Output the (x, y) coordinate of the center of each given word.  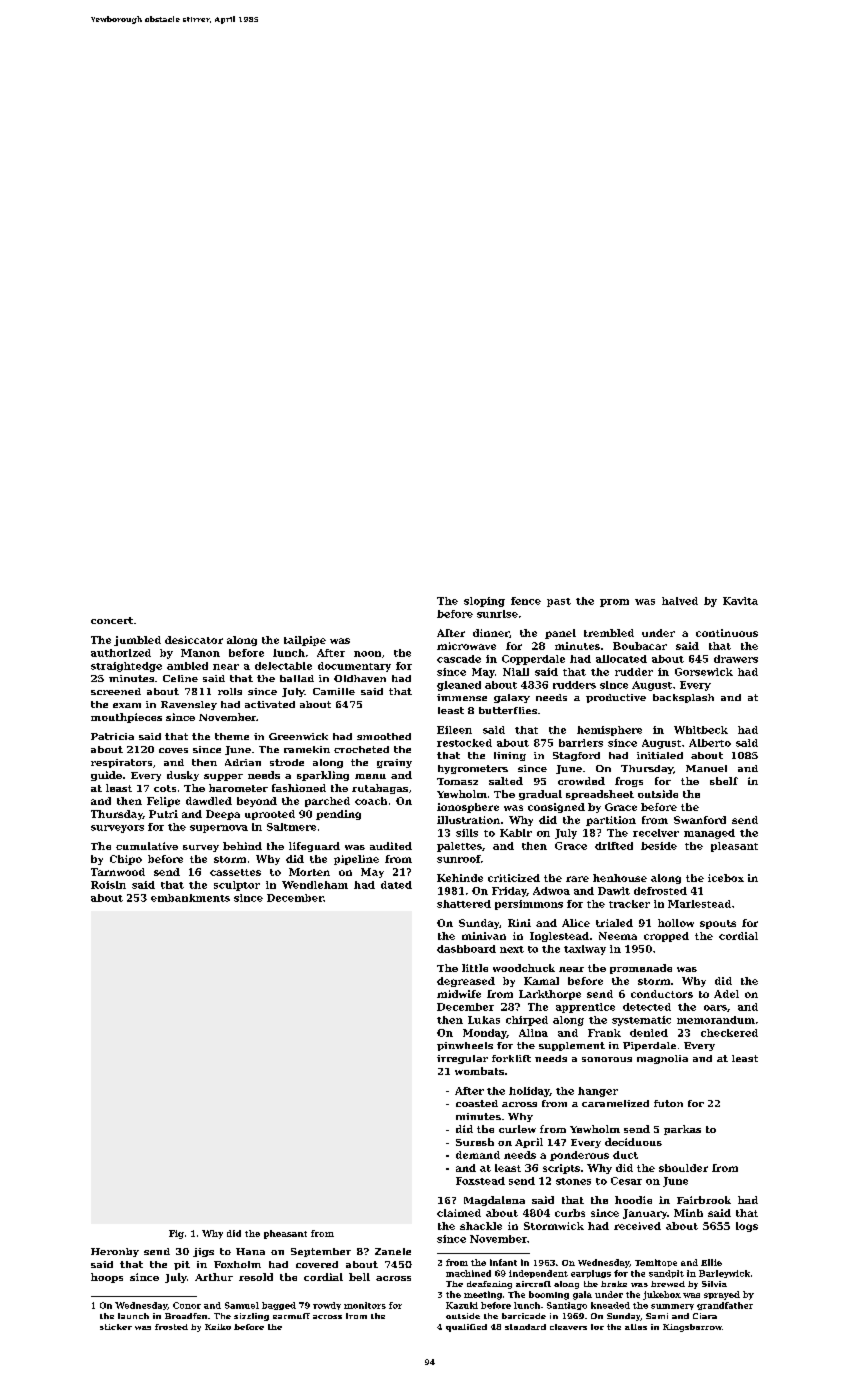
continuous (727, 633)
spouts (718, 924)
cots (165, 788)
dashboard (466, 949)
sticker (116, 1327)
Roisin (108, 885)
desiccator (194, 640)
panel (560, 634)
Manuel (706, 768)
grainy (394, 763)
